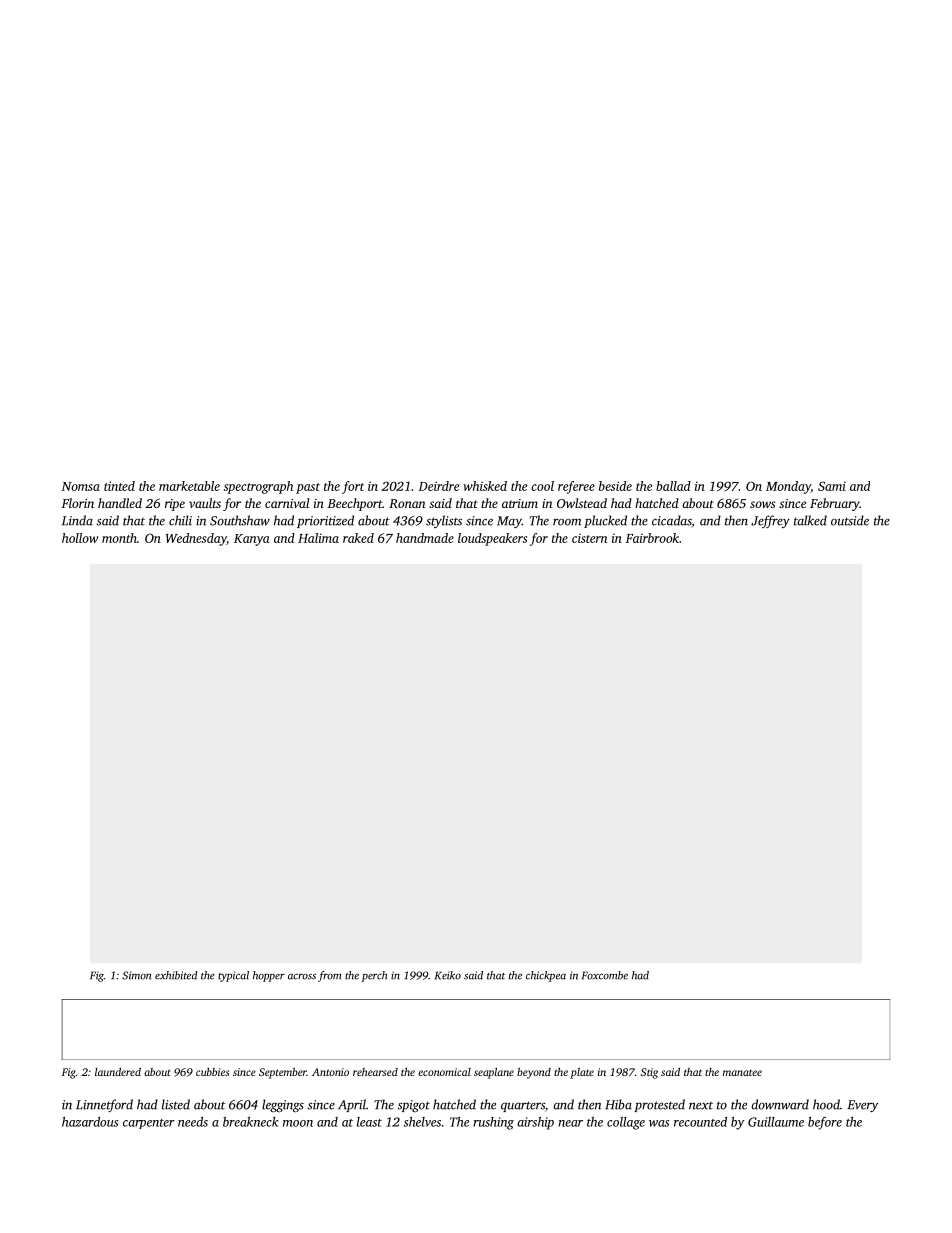 The image size is (952, 1233). What do you see at coordinates (788, 487) in the screenshot?
I see `Monday` at bounding box center [788, 487].
